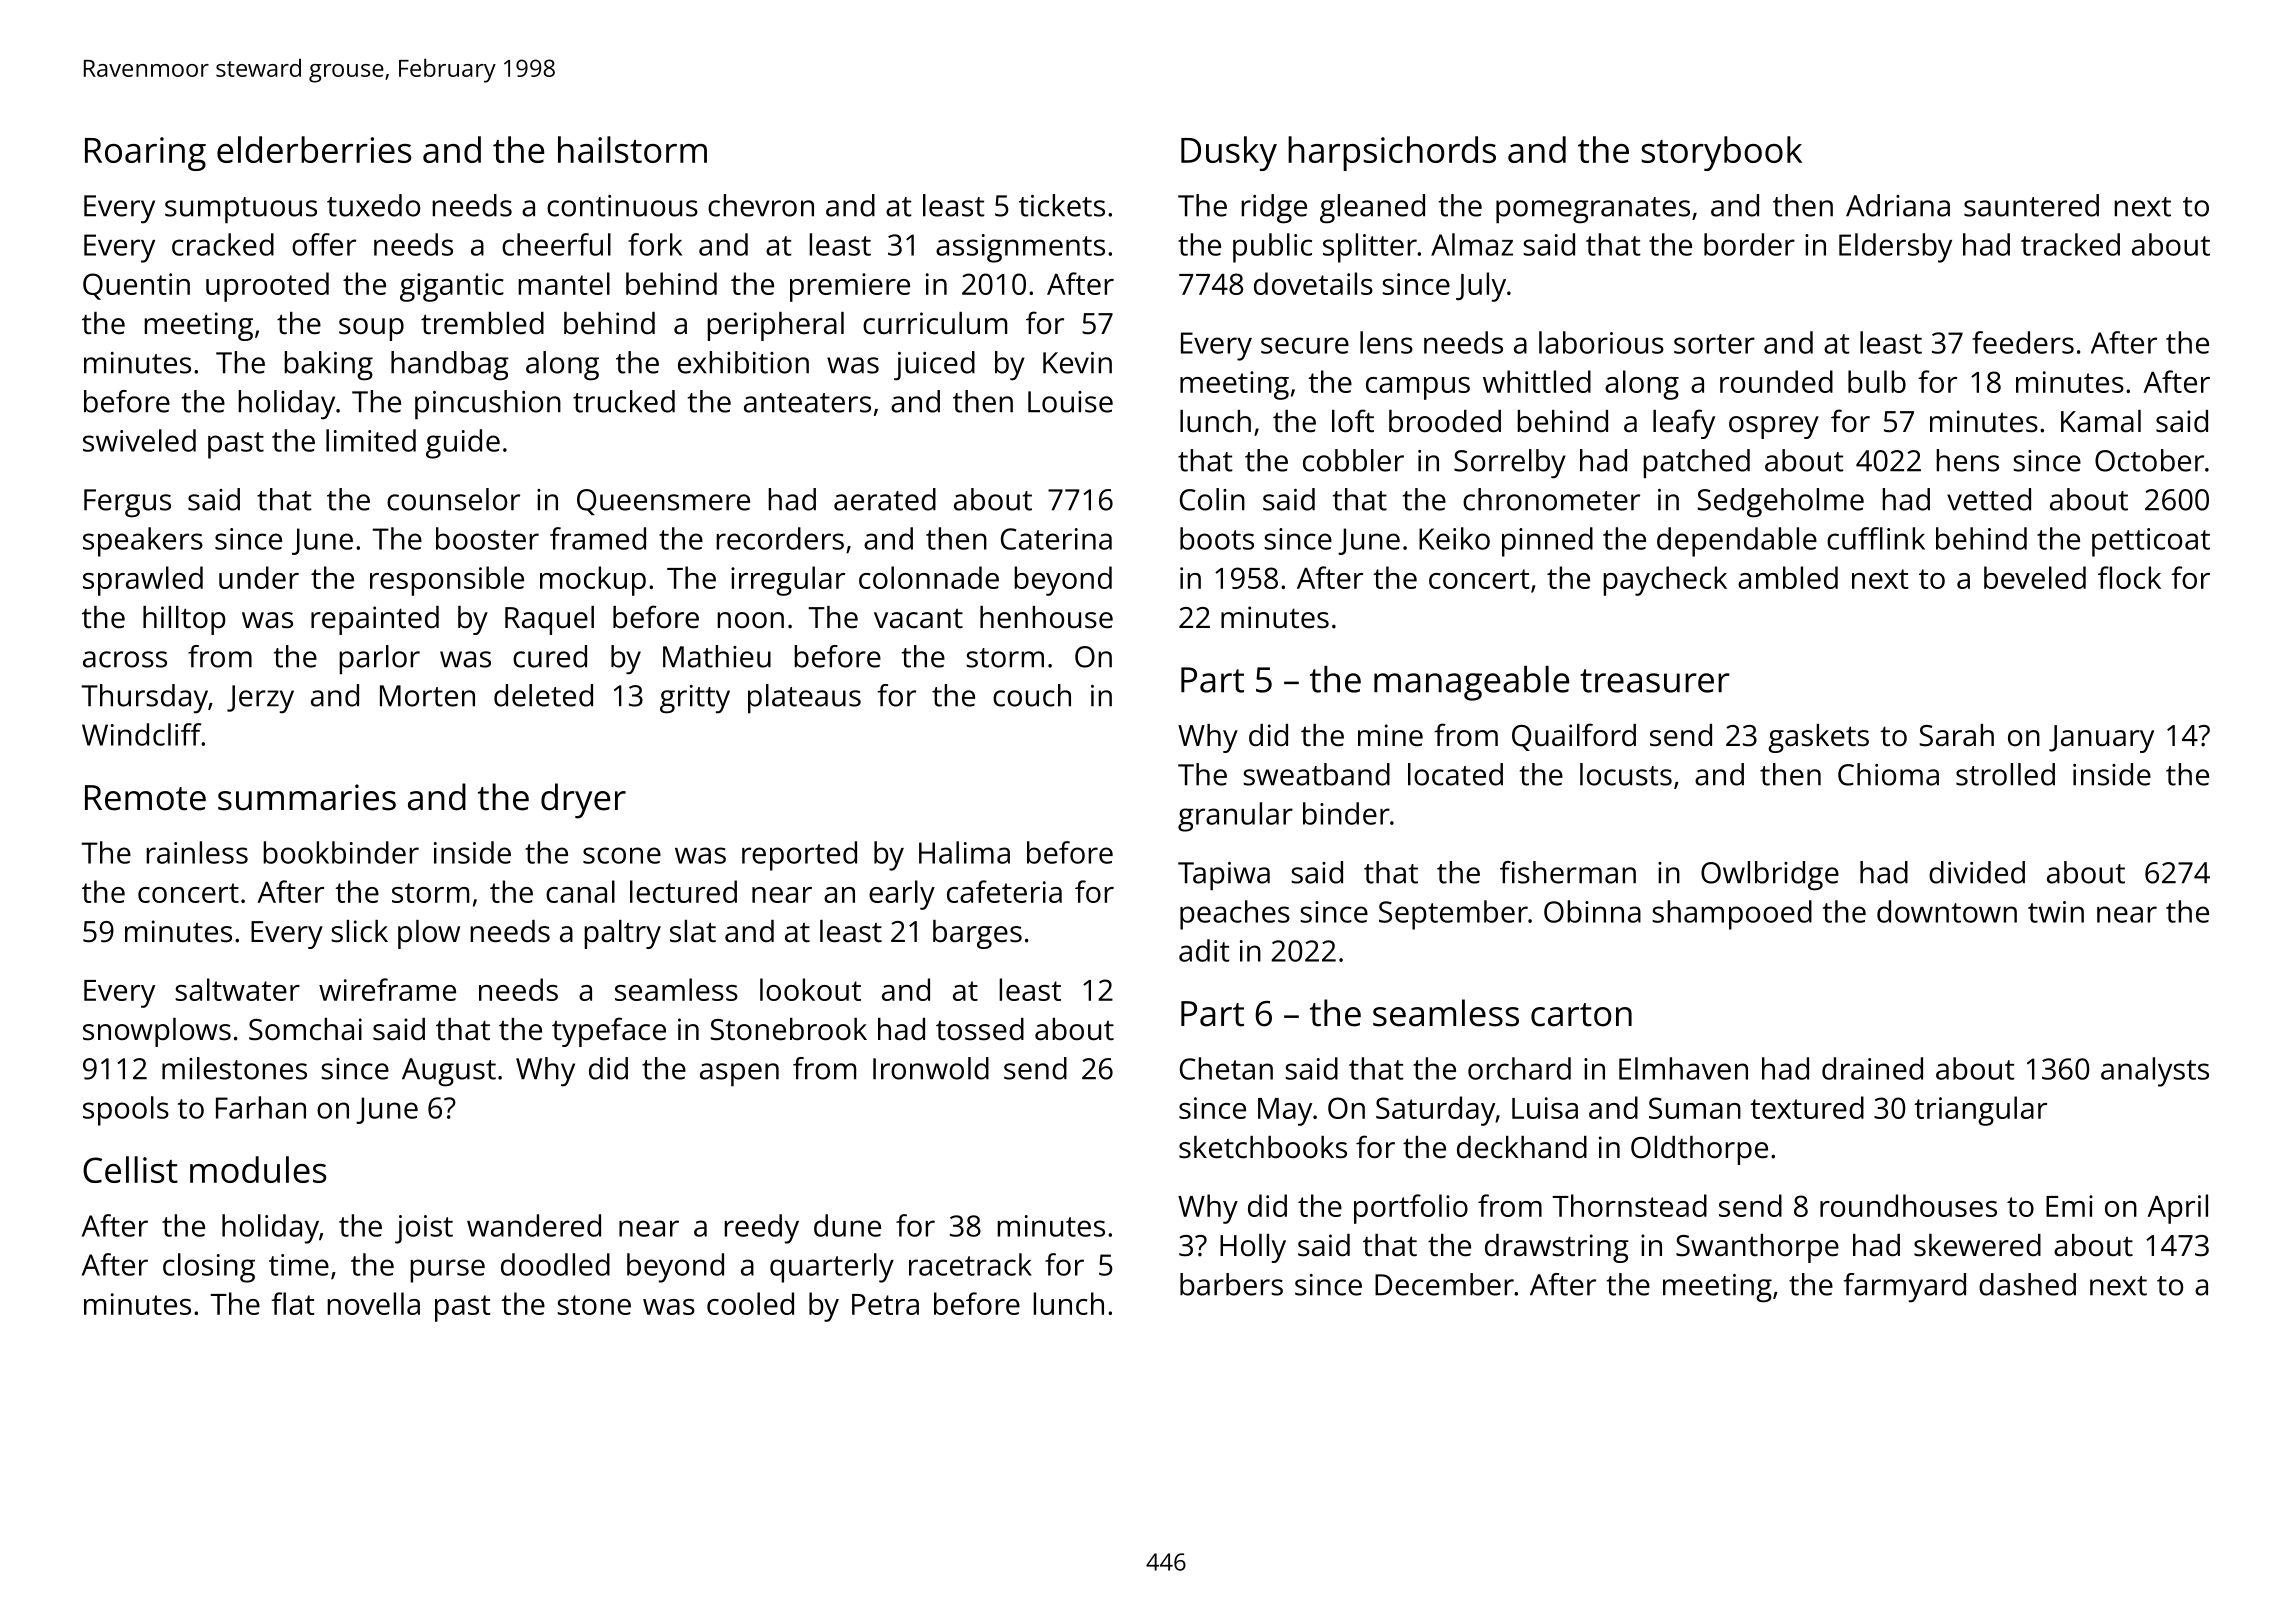 This image has height=1620, width=2292. I want to click on offer, so click(324, 244).
